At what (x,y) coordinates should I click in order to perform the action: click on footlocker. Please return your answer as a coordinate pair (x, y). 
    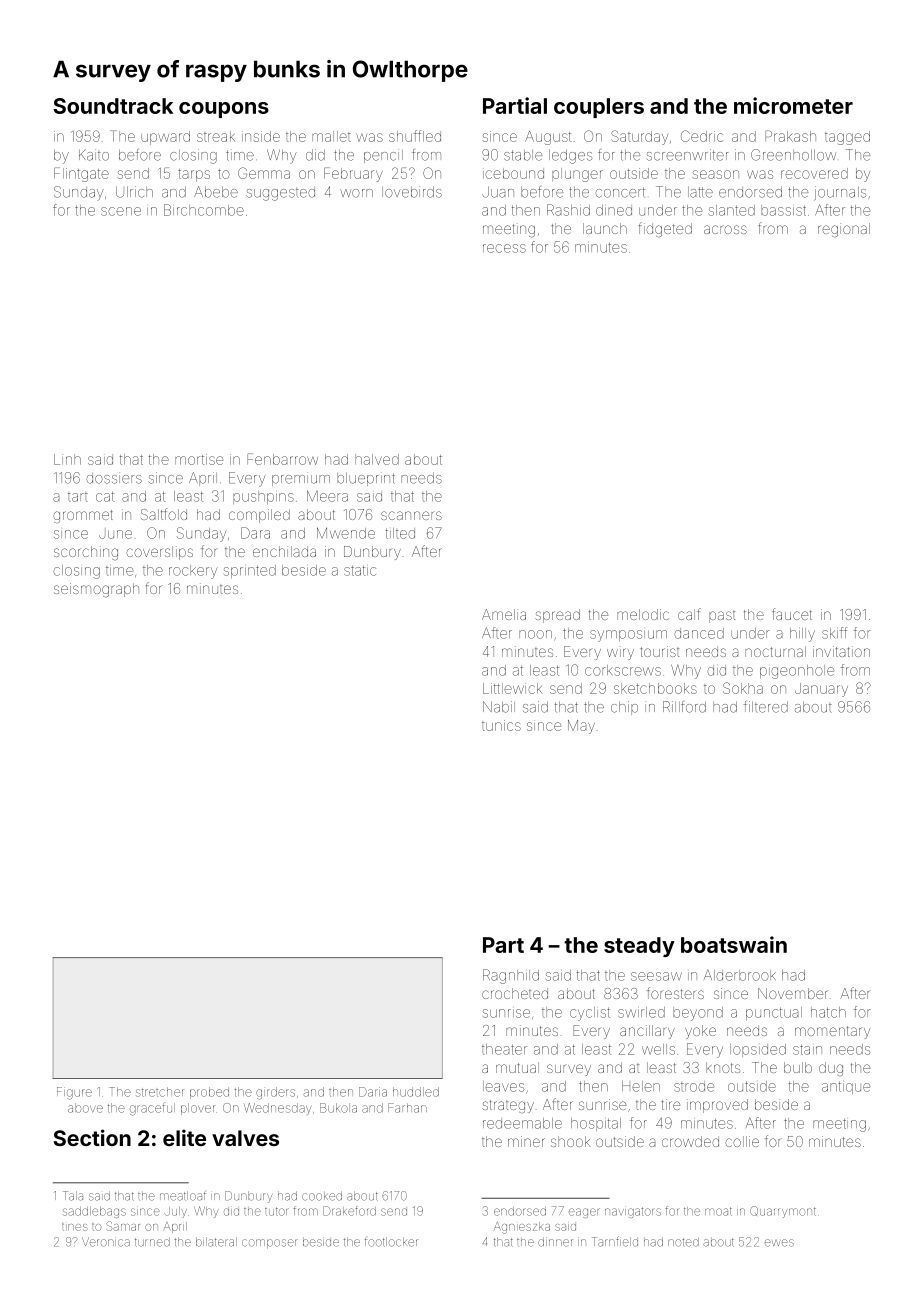
    Looking at the image, I should click on (391, 1242).
